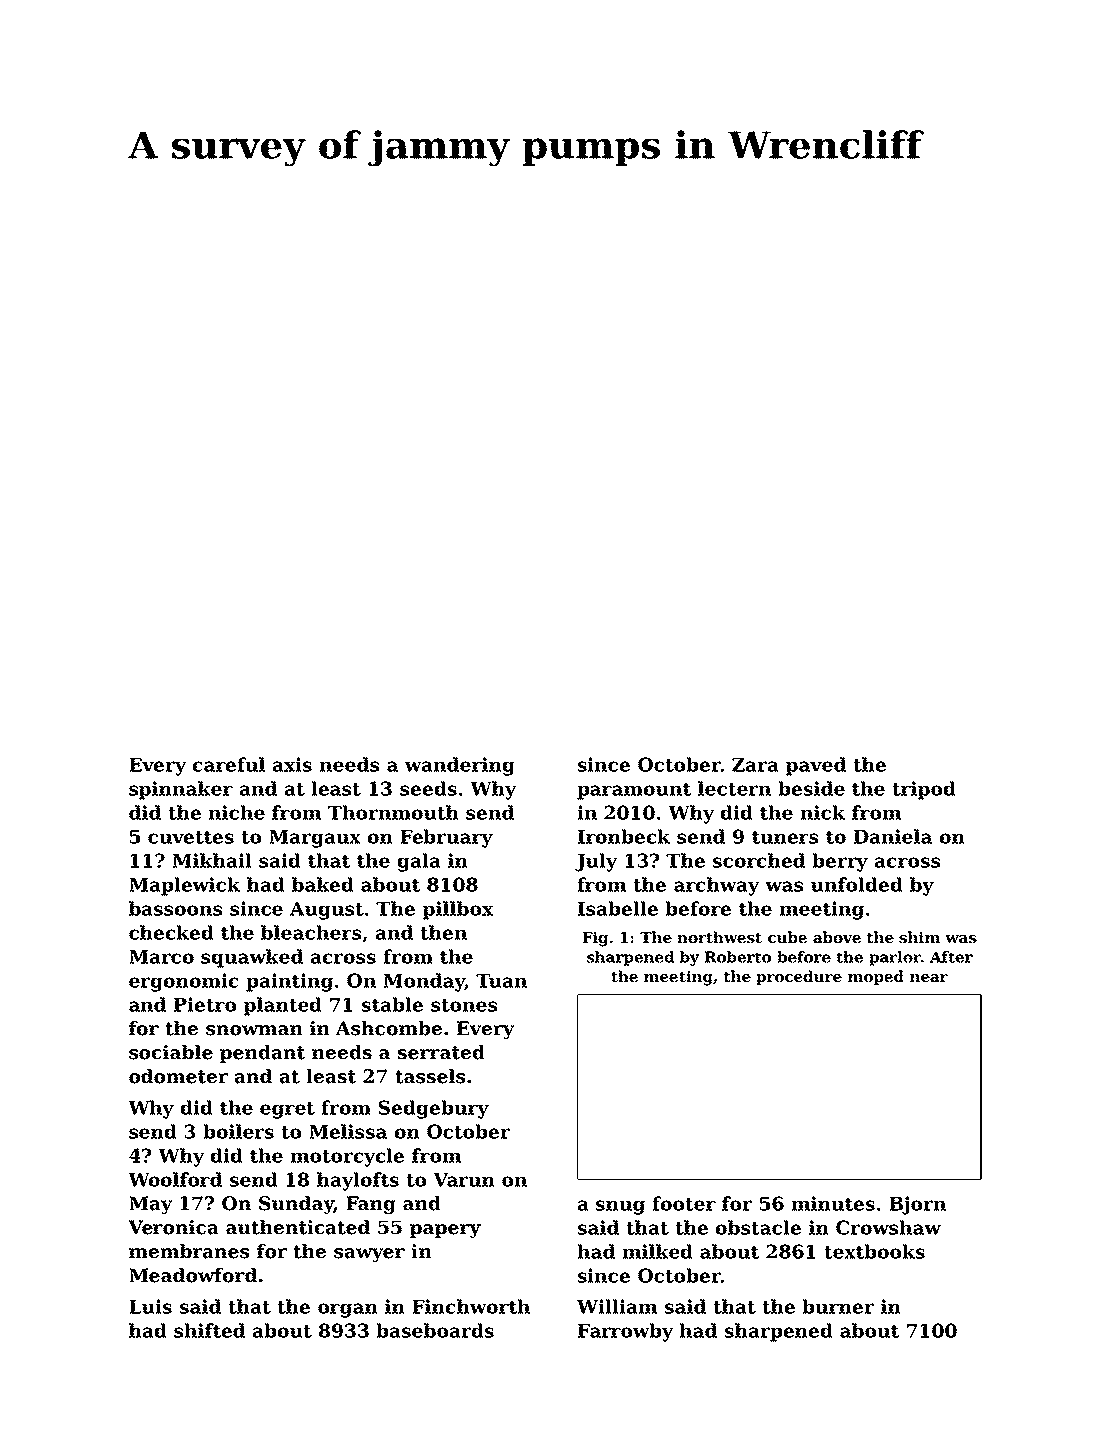 The height and width of the image is (1436, 1110). I want to click on tassels, so click(430, 1076).
